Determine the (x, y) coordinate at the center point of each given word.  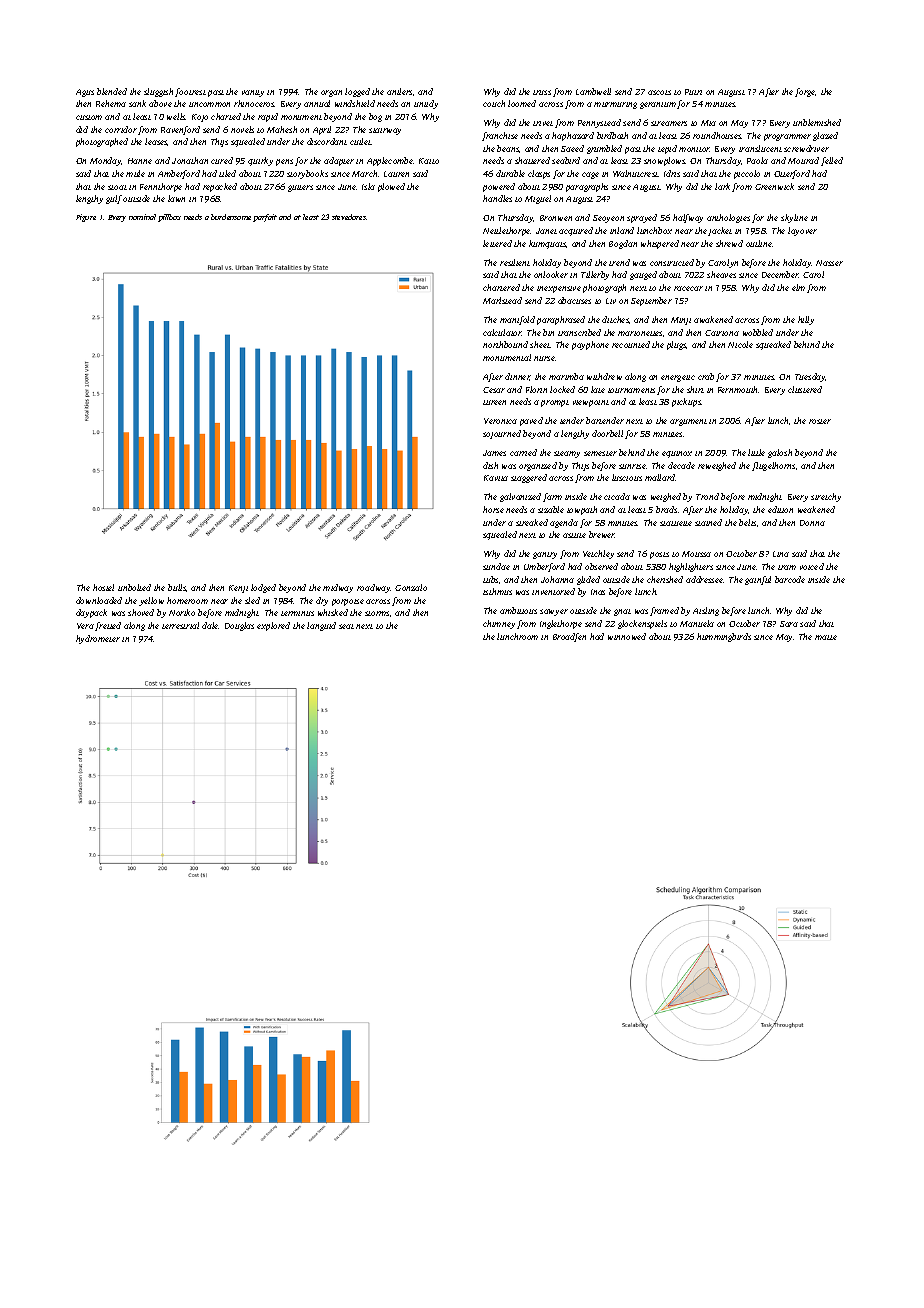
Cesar (494, 390)
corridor (121, 129)
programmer (787, 137)
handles (497, 198)
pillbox (169, 218)
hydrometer (98, 639)
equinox (677, 454)
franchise (500, 136)
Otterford (792, 174)
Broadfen (569, 637)
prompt (555, 403)
